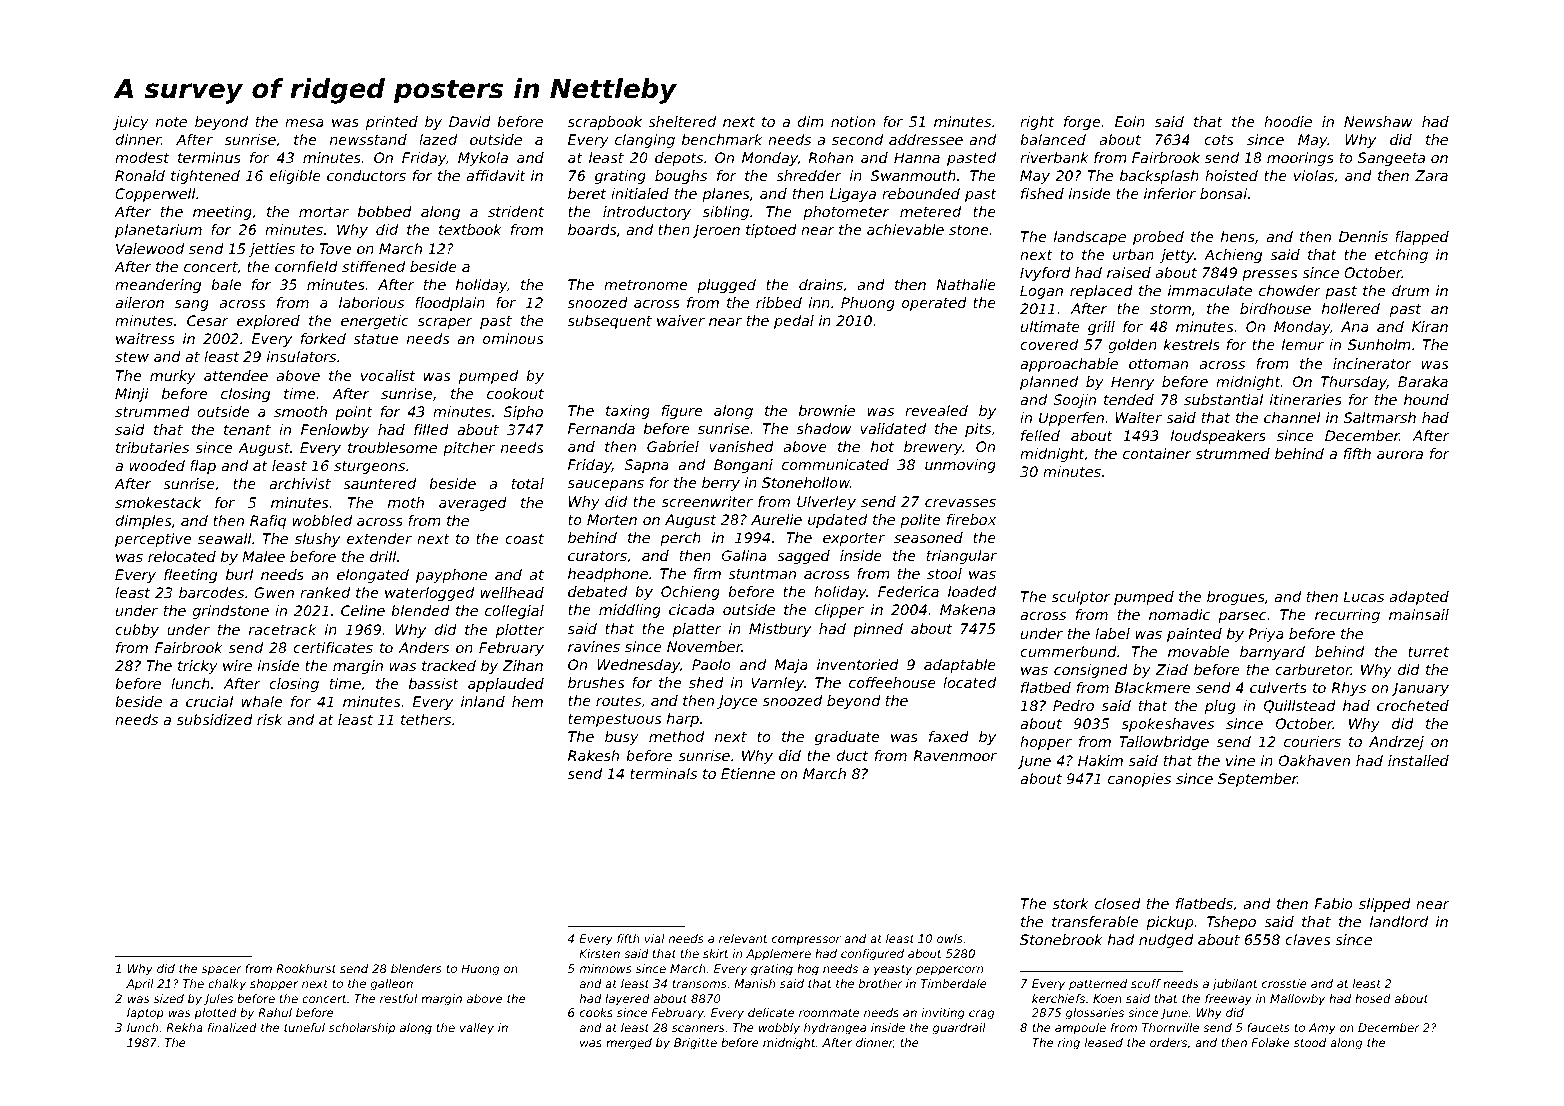 Image resolution: width=1564 pixels, height=1106 pixels. Describe the element at coordinates (1401, 256) in the page. I see `etching` at that location.
